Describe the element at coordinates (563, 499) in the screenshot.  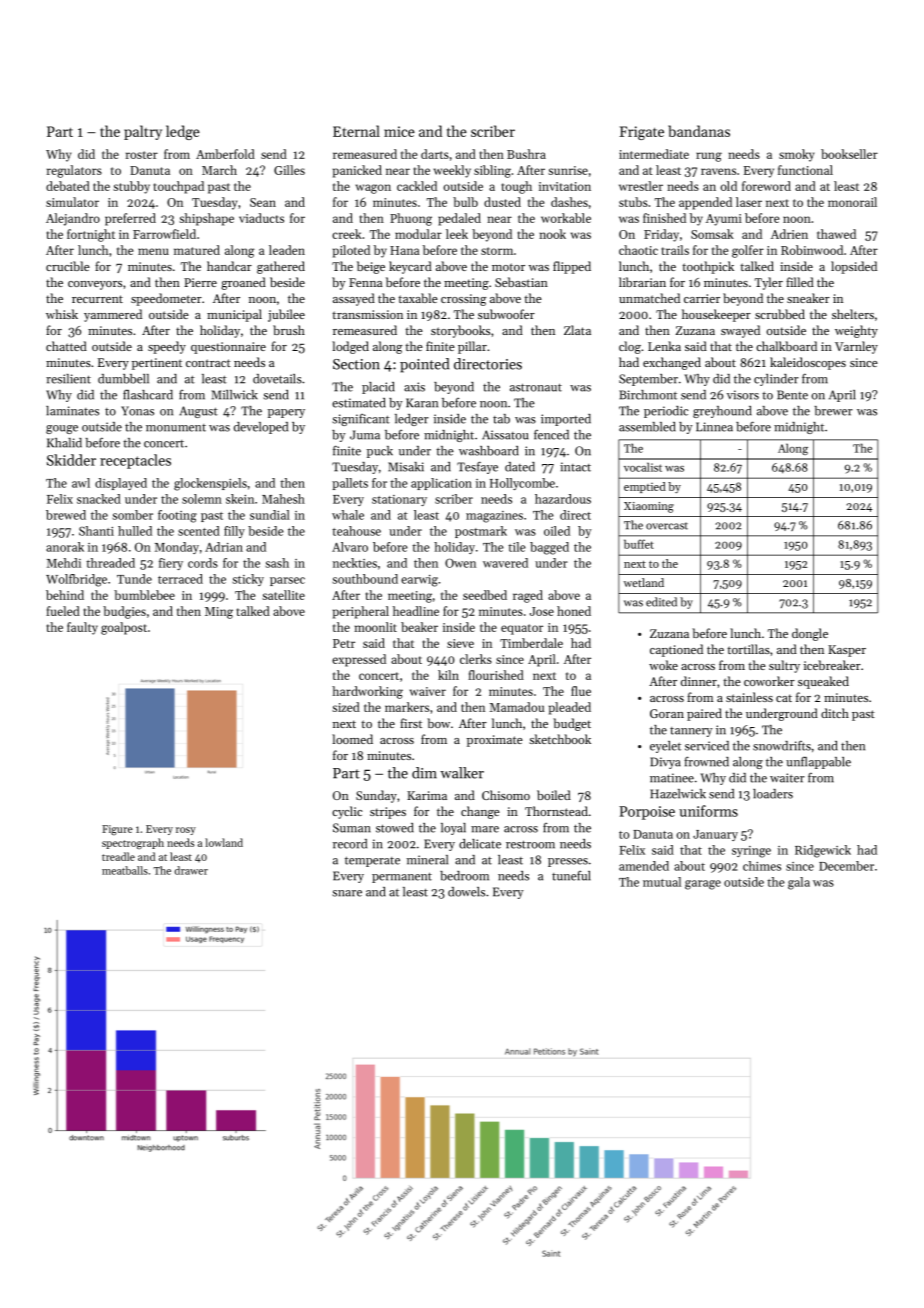
I see `hazardous` at that location.
